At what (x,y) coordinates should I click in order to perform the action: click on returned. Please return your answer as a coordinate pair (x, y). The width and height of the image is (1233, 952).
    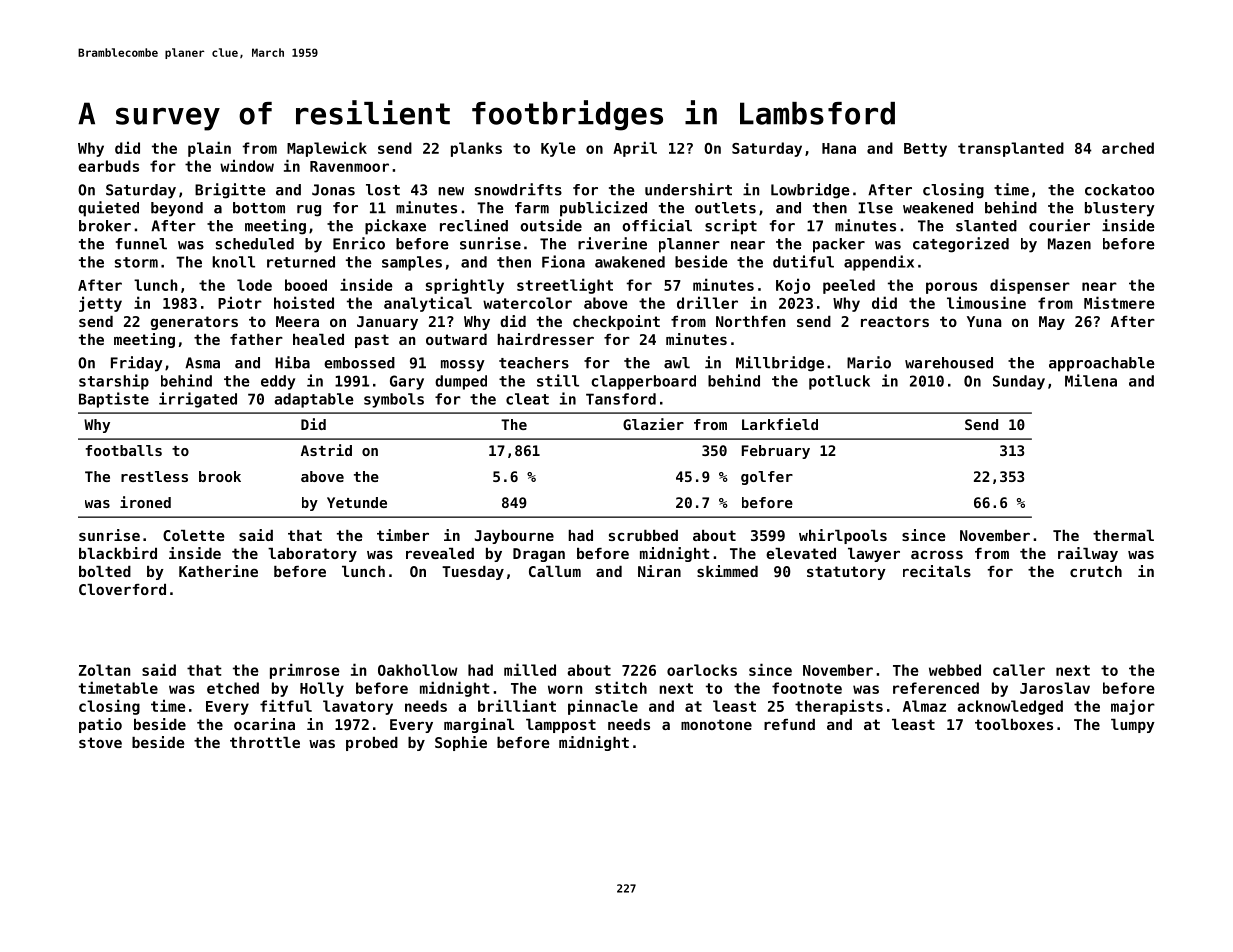
    Looking at the image, I should click on (301, 262).
